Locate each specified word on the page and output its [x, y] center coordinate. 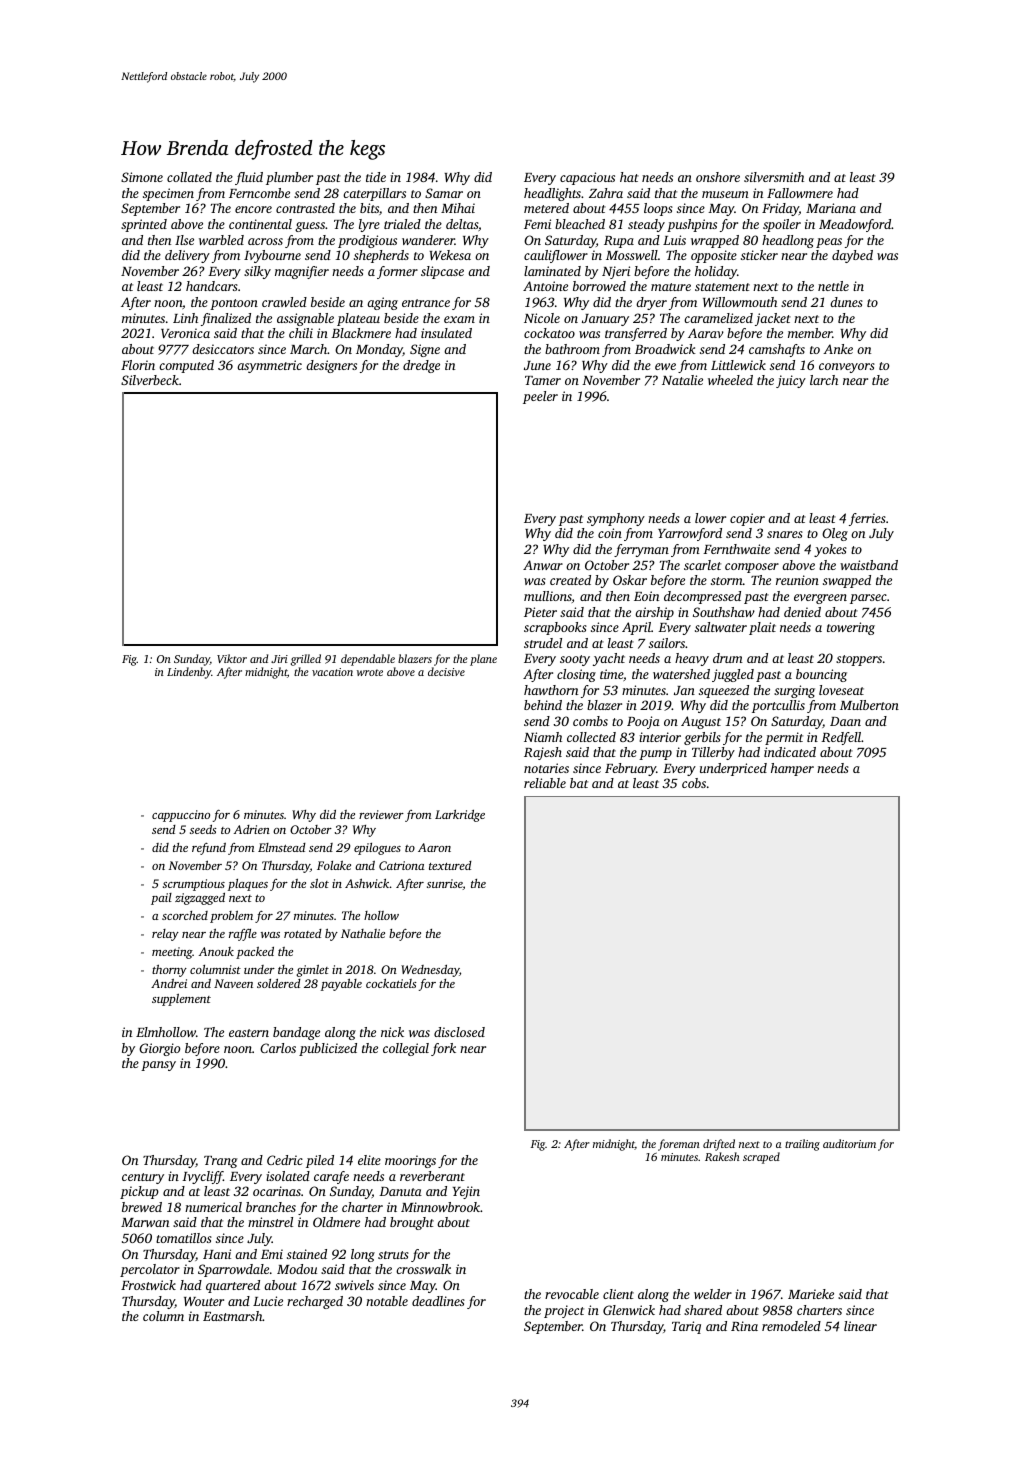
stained [307, 1254]
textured [450, 865]
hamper [792, 769]
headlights [552, 194]
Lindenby [189, 673]
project [564, 1311]
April [636, 628]
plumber [289, 178]
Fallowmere [800, 193]
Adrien [252, 829]
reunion [797, 580]
